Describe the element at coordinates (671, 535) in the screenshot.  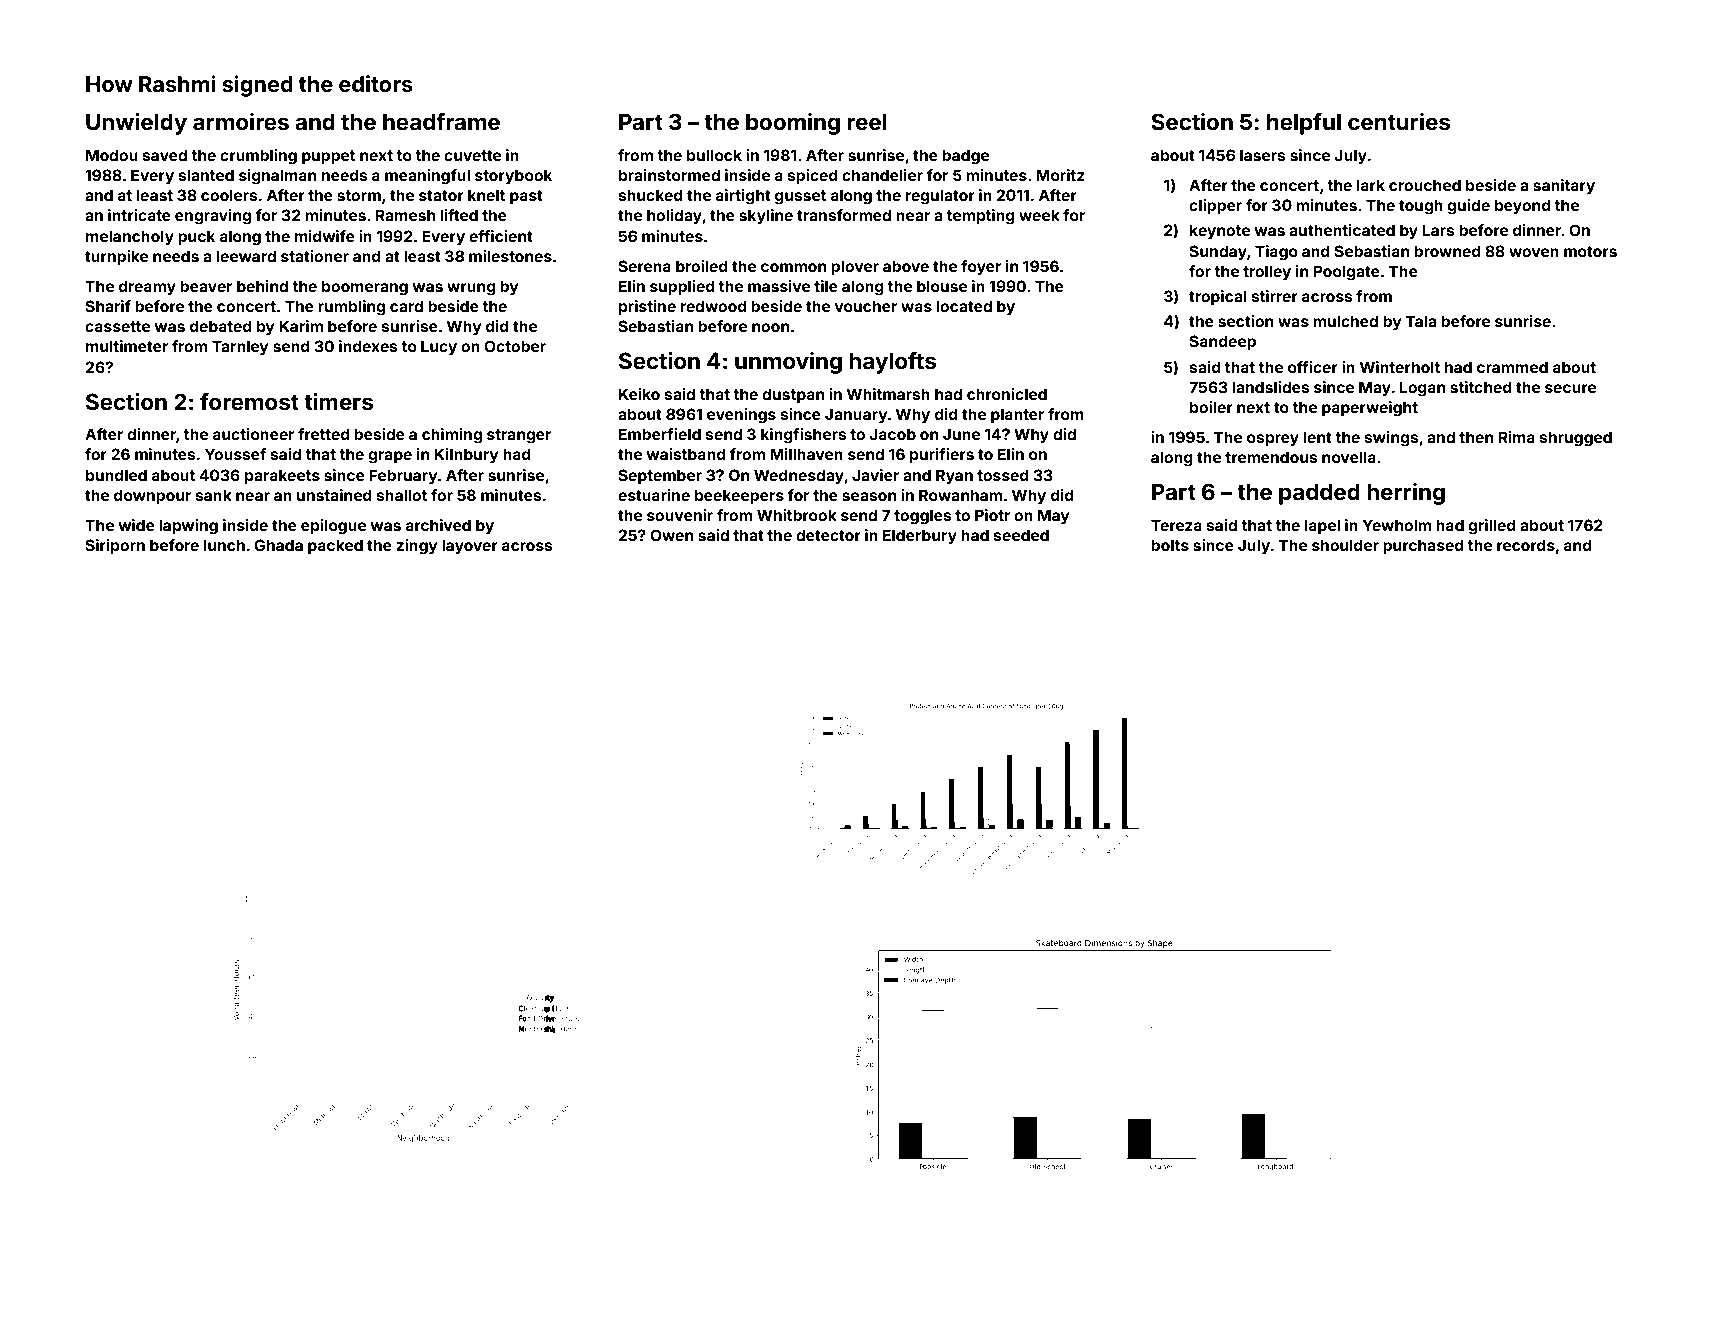
I see `Owen` at that location.
